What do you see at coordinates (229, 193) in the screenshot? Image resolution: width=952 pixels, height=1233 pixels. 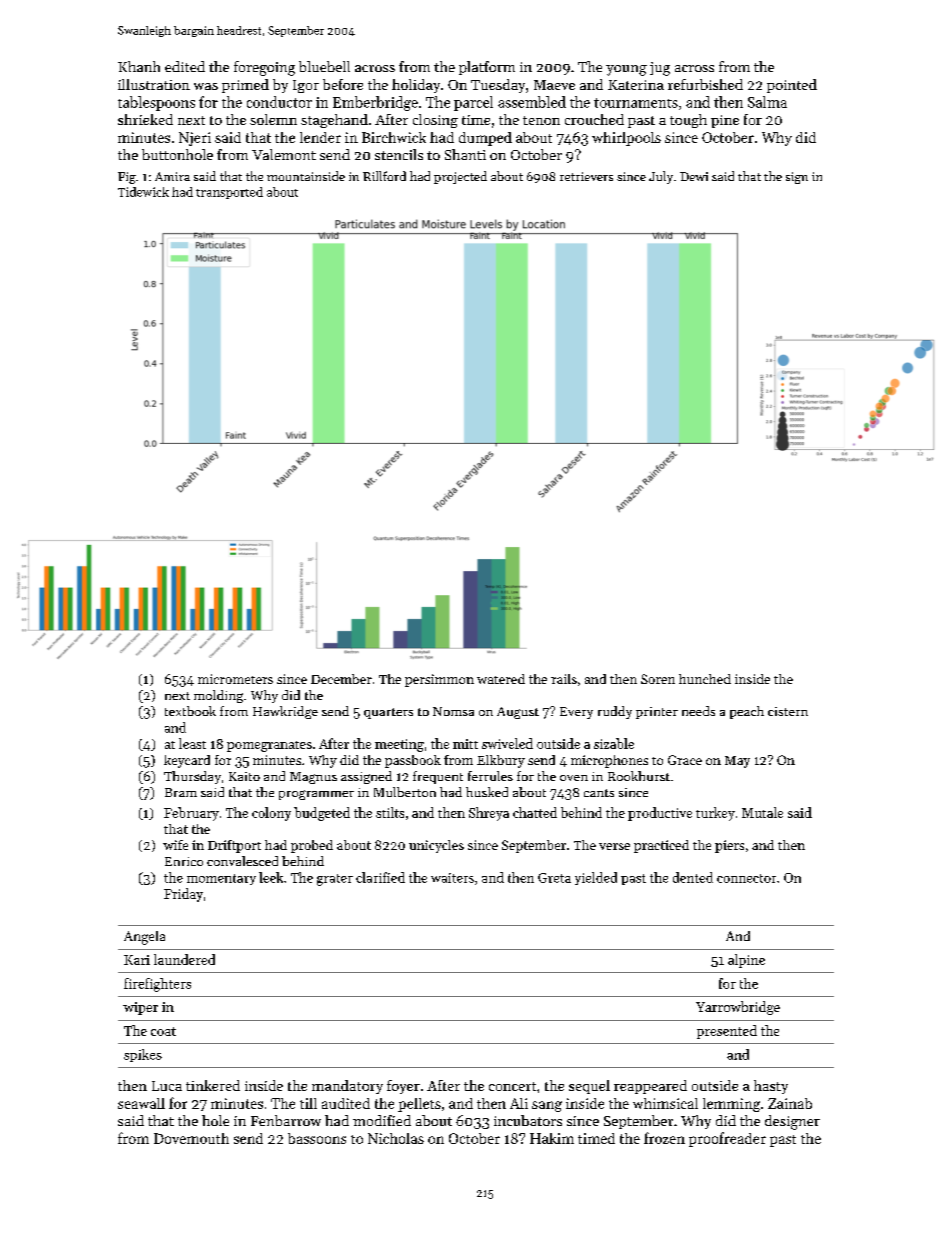 I see `transported` at bounding box center [229, 193].
